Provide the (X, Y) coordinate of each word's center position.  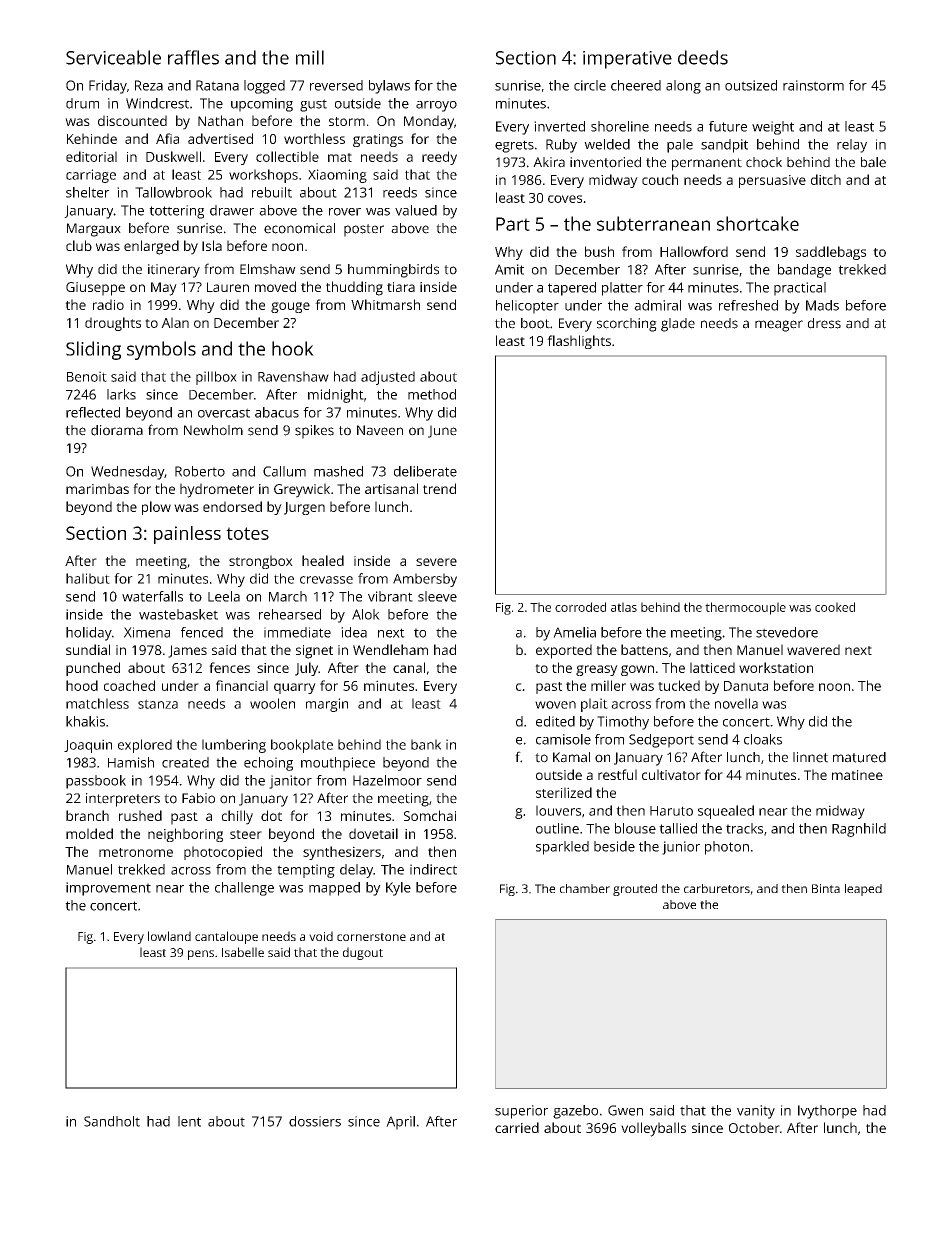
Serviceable (113, 57)
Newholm (213, 430)
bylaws (389, 87)
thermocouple (745, 608)
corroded (580, 607)
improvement (108, 889)
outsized (751, 85)
